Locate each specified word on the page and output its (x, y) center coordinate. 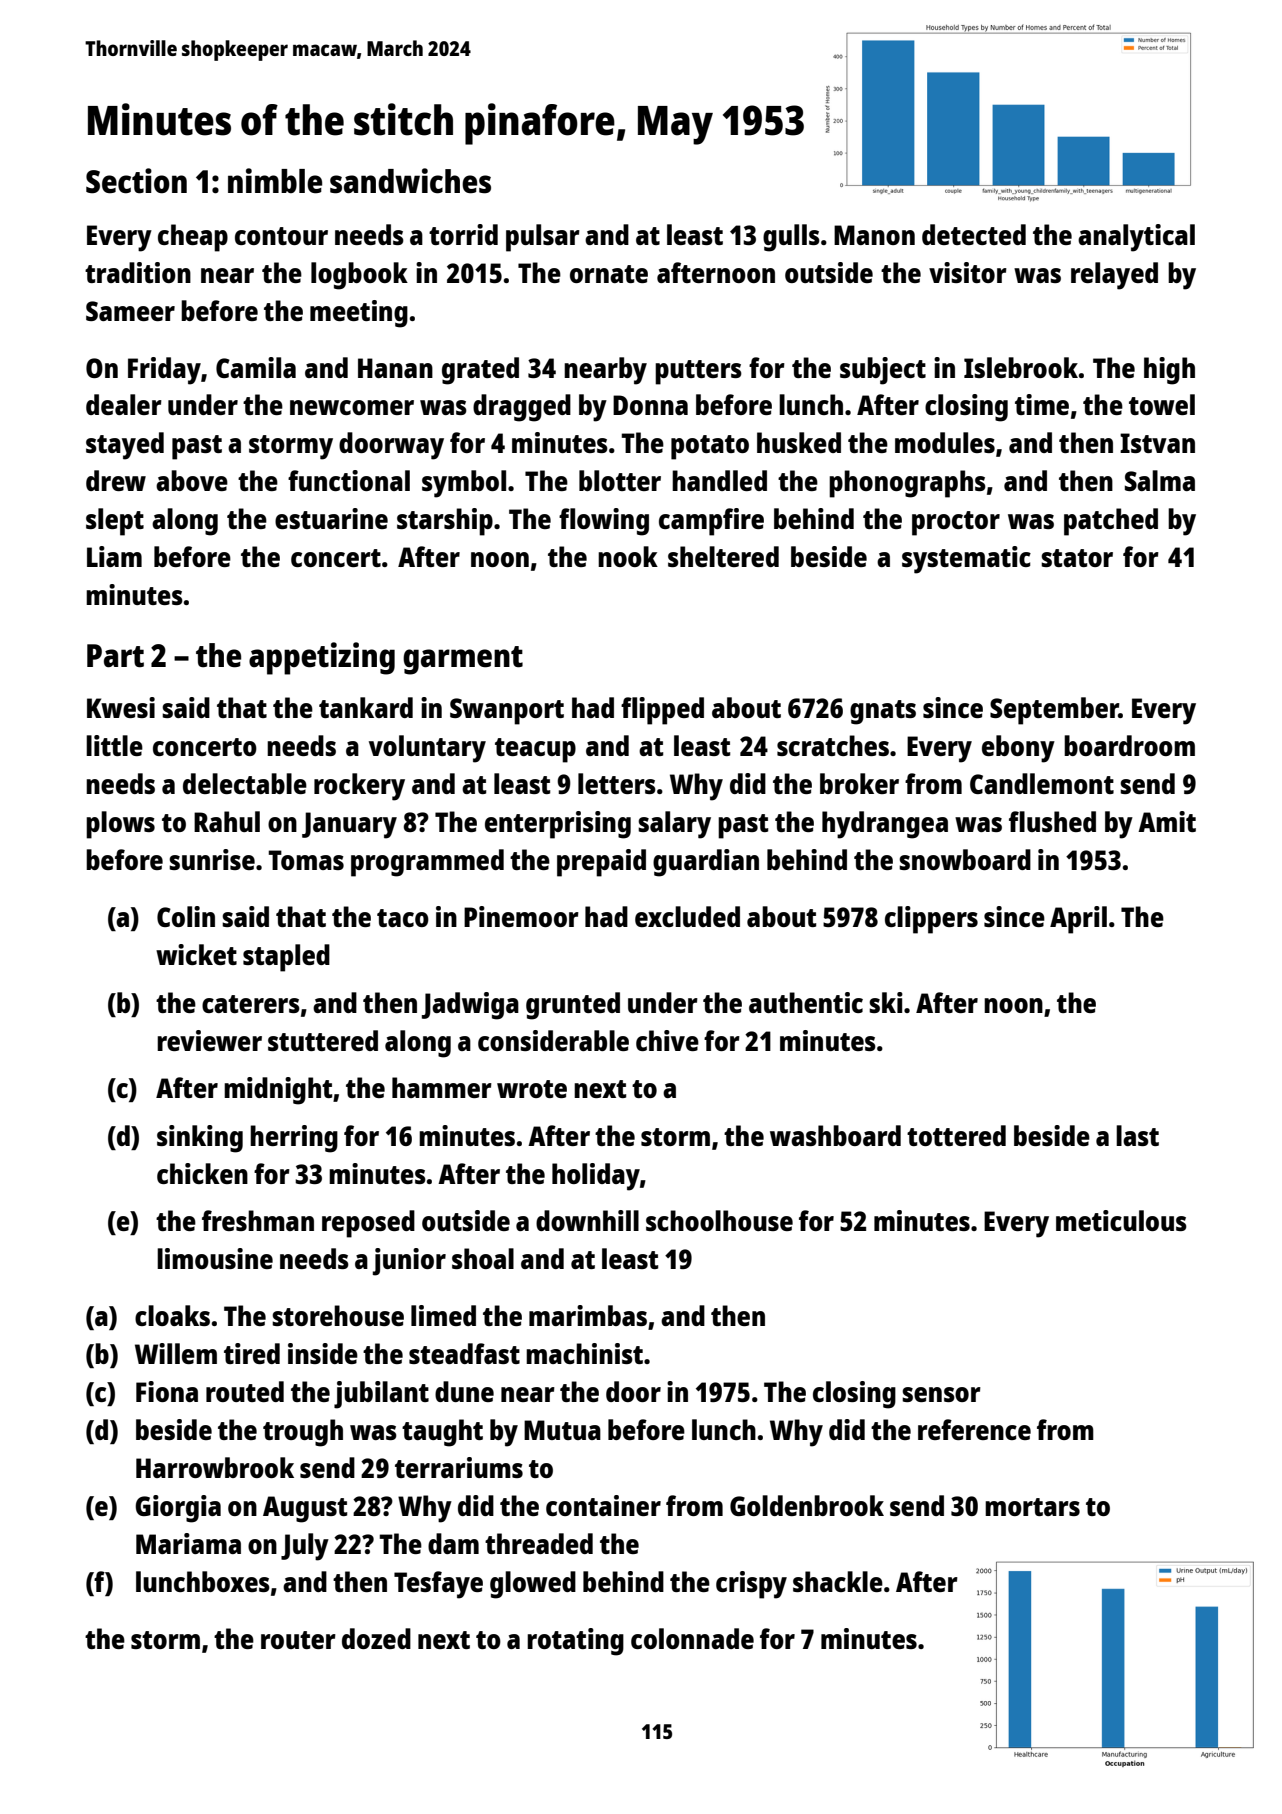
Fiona (167, 1391)
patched (1111, 522)
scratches (833, 745)
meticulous (1121, 1220)
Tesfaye (438, 1585)
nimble (275, 181)
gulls (791, 238)
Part (115, 656)
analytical (1136, 238)
